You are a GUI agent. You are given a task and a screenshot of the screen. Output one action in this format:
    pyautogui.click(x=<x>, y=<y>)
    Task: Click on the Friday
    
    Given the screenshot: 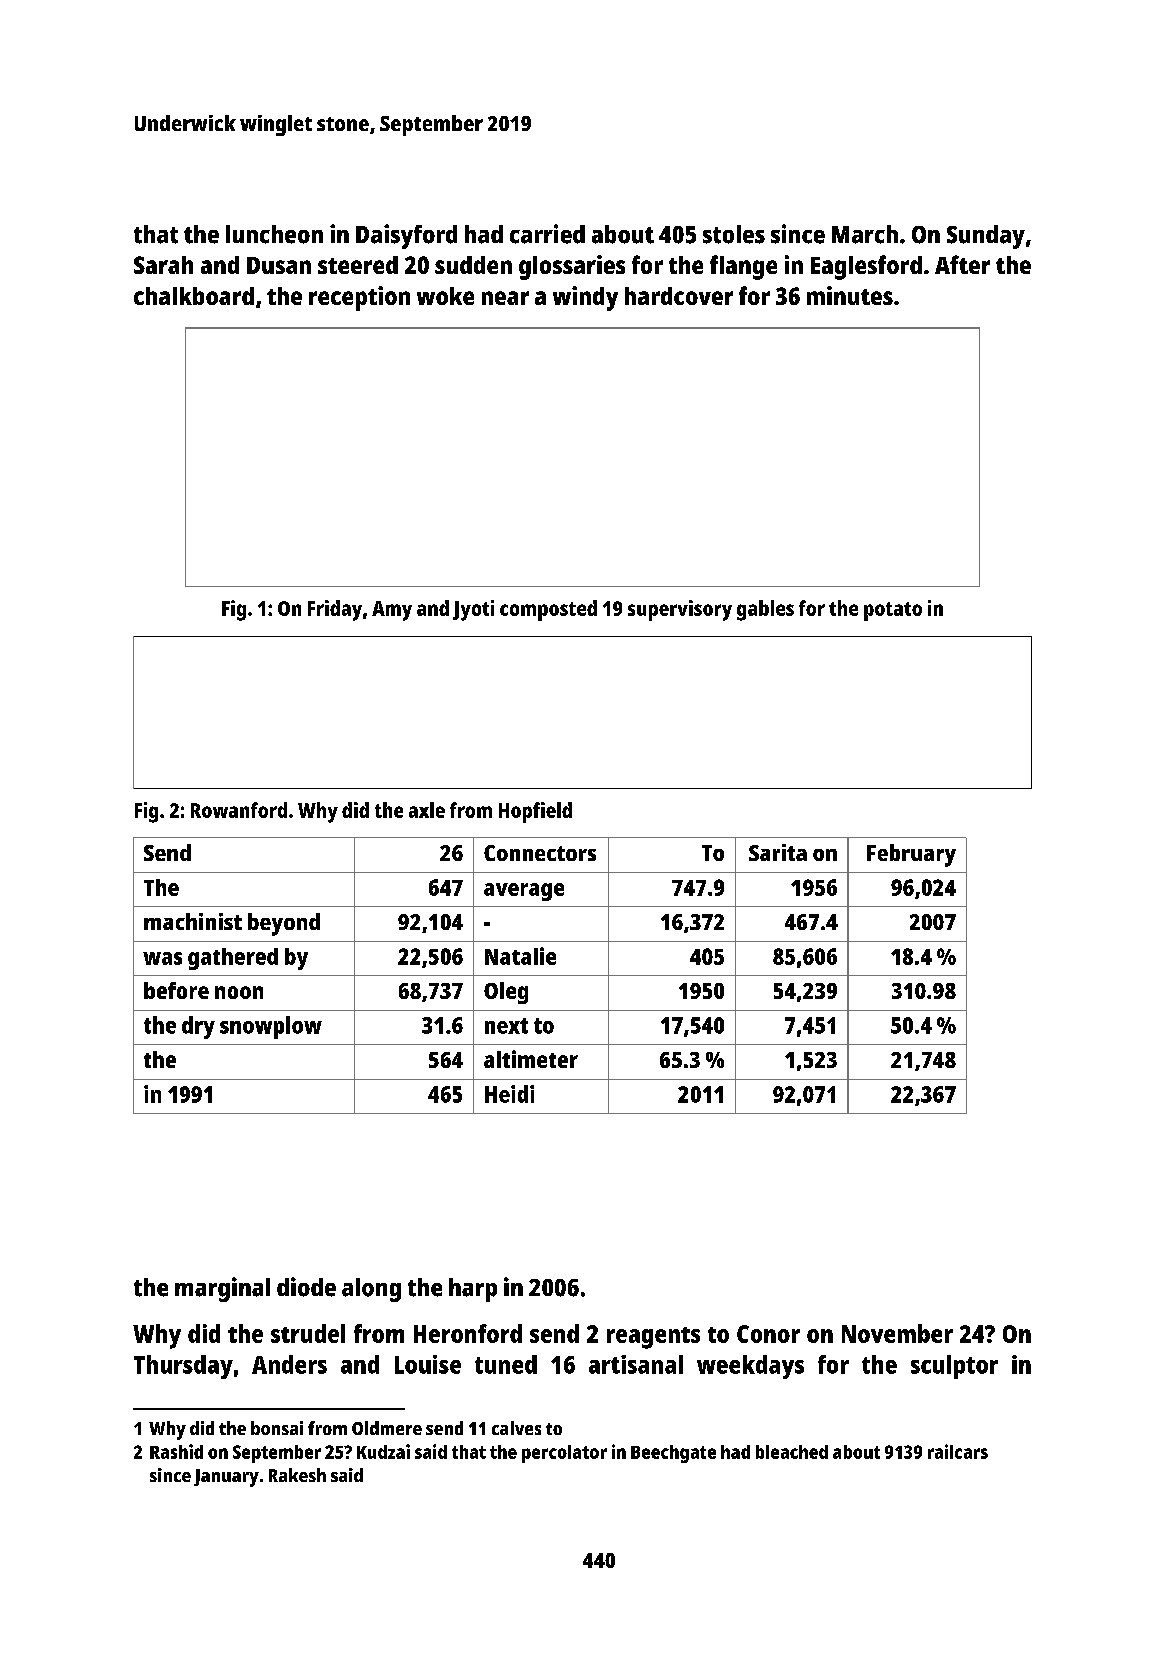 What is the action you would take?
    pyautogui.click(x=335, y=610)
